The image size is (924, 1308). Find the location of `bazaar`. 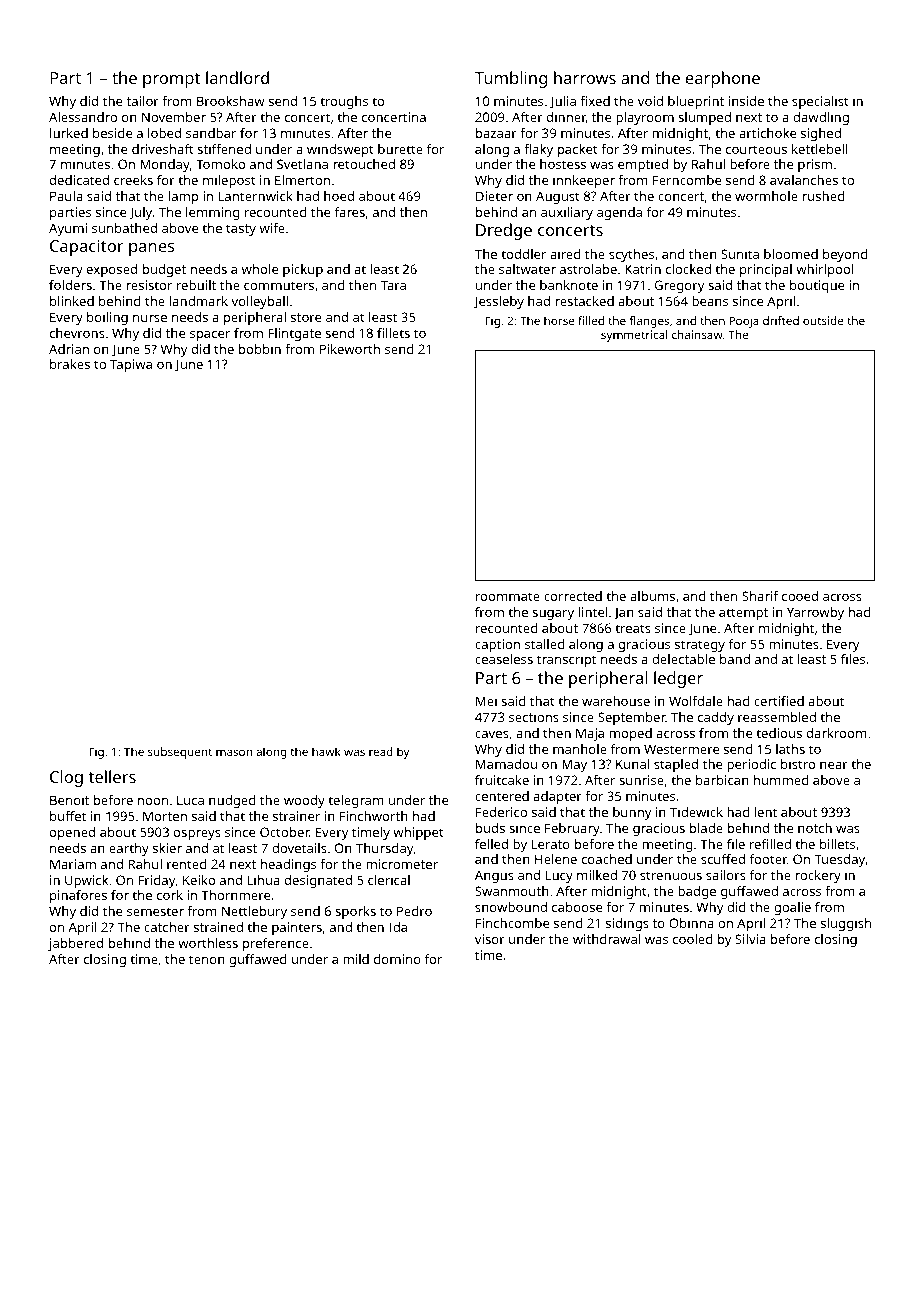

bazaar is located at coordinates (496, 133).
